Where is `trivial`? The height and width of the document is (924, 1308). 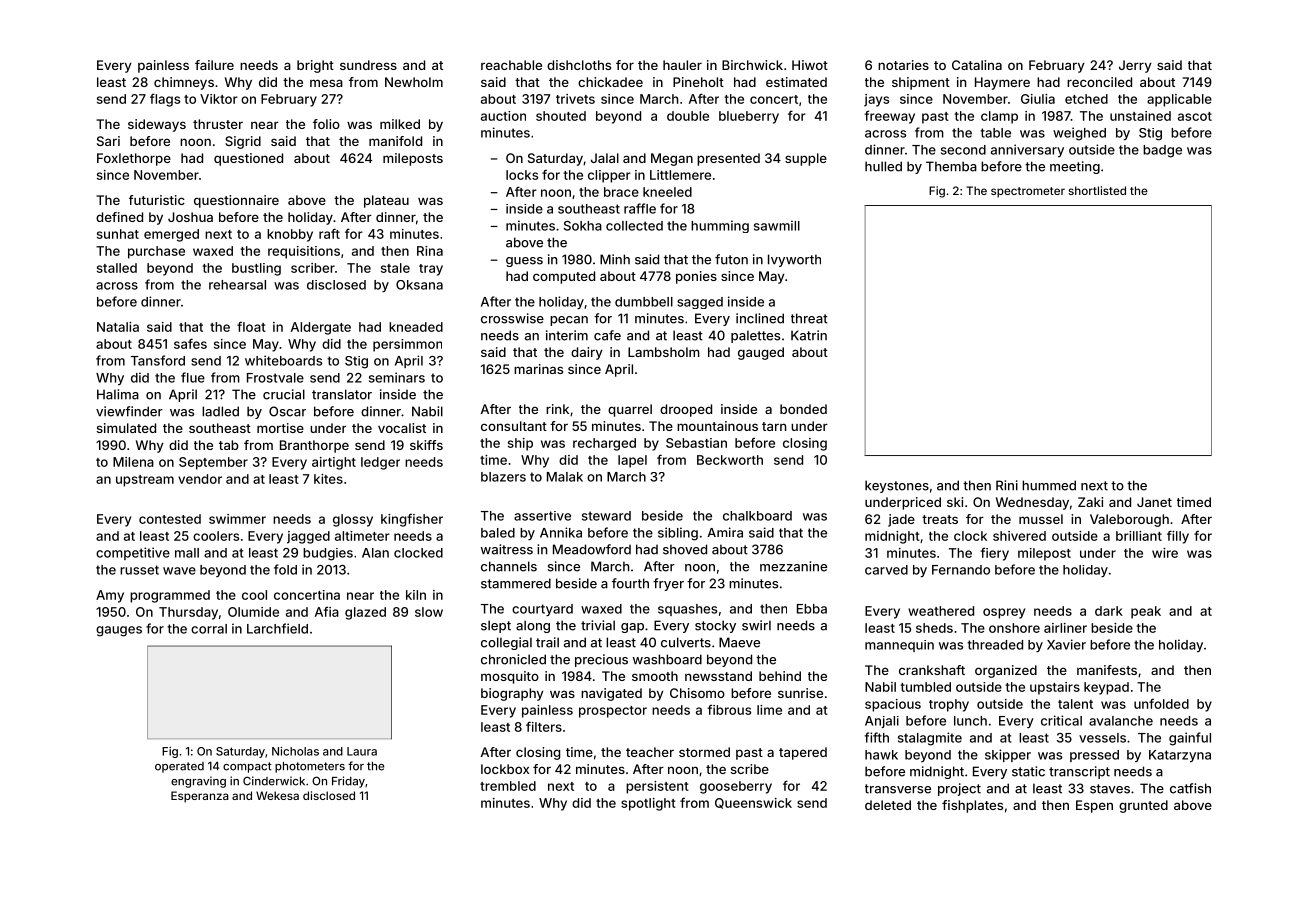
trivial is located at coordinates (598, 625).
